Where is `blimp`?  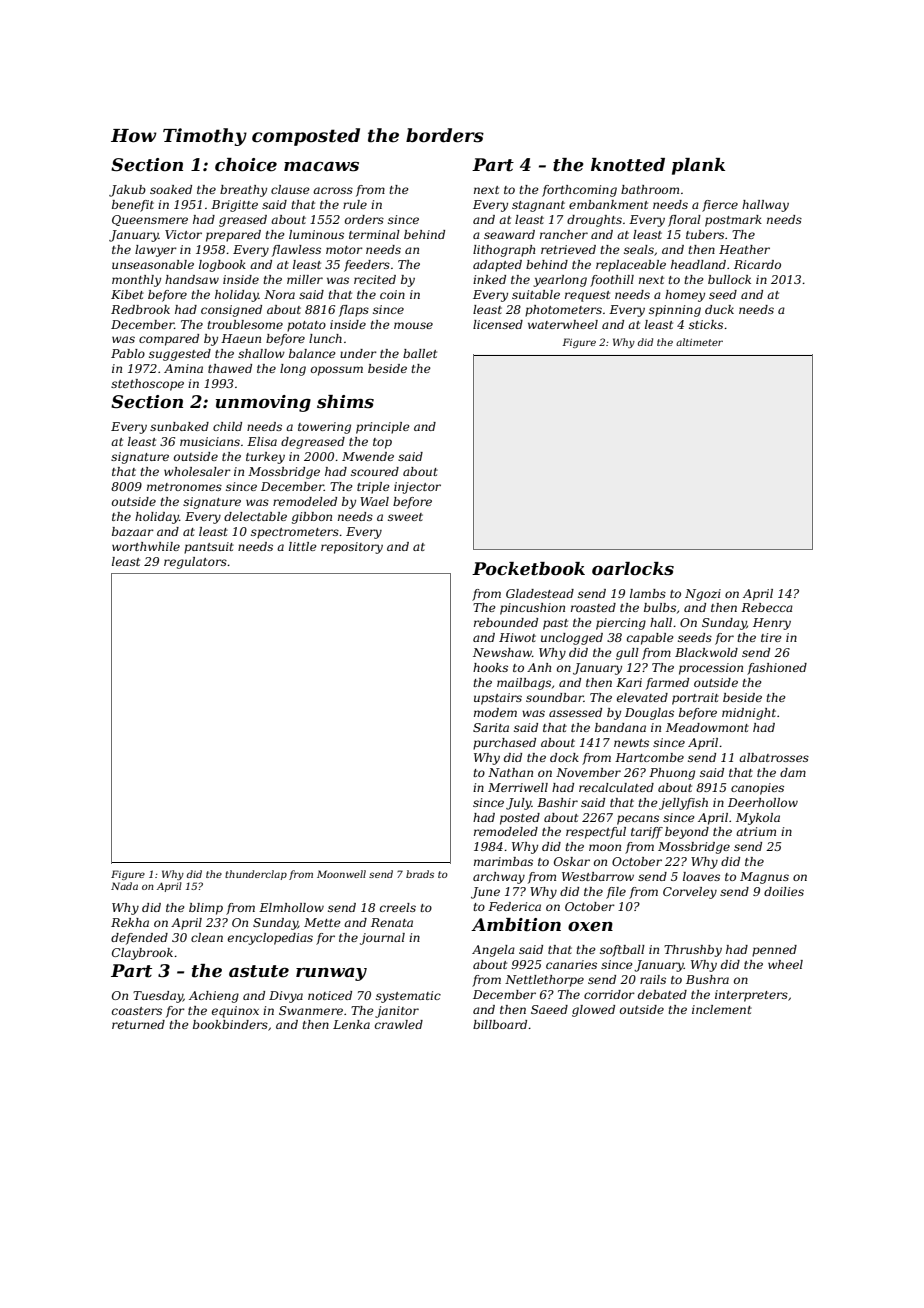 blimp is located at coordinates (206, 909).
